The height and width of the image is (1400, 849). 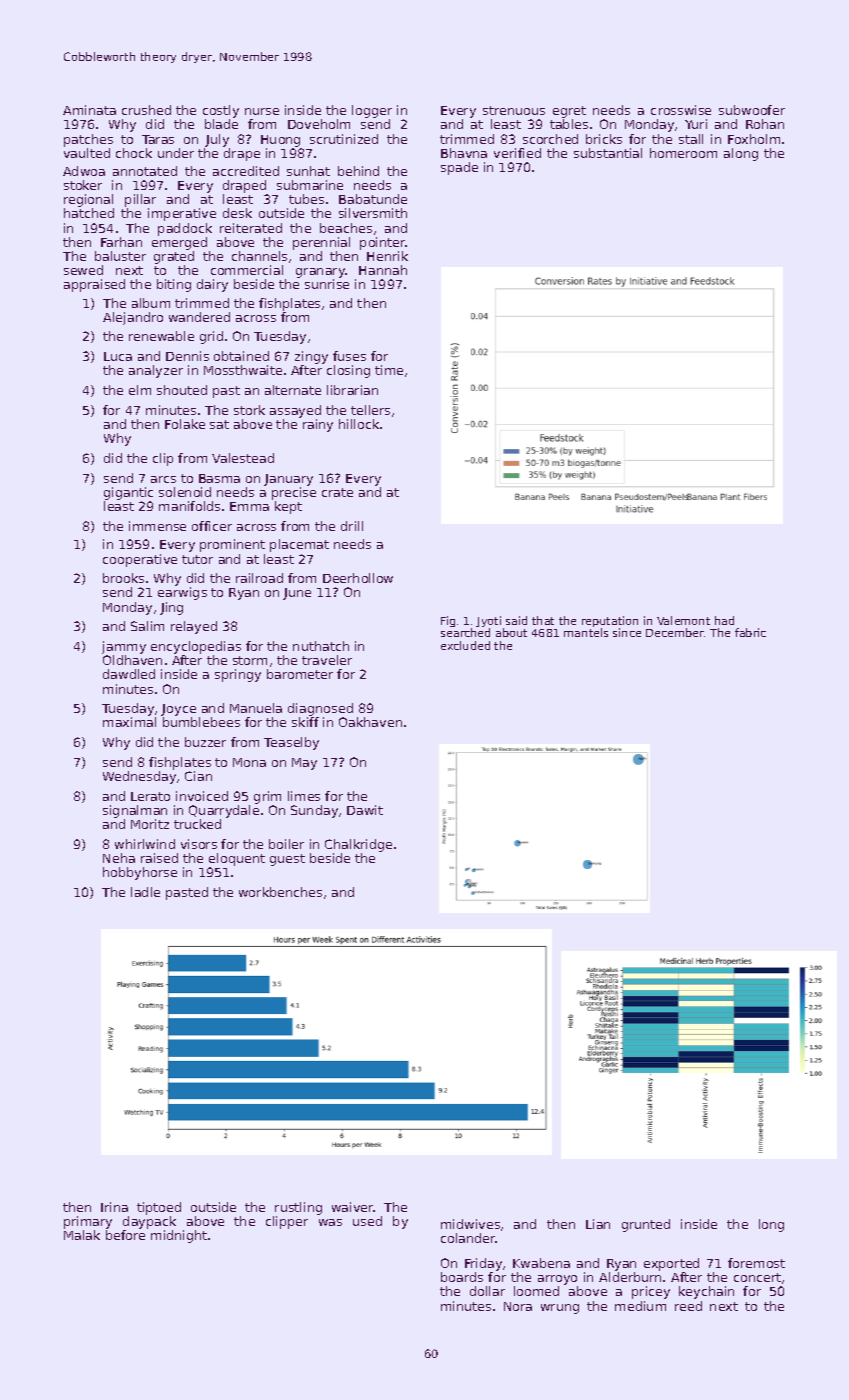 I want to click on fabric, so click(x=750, y=632).
